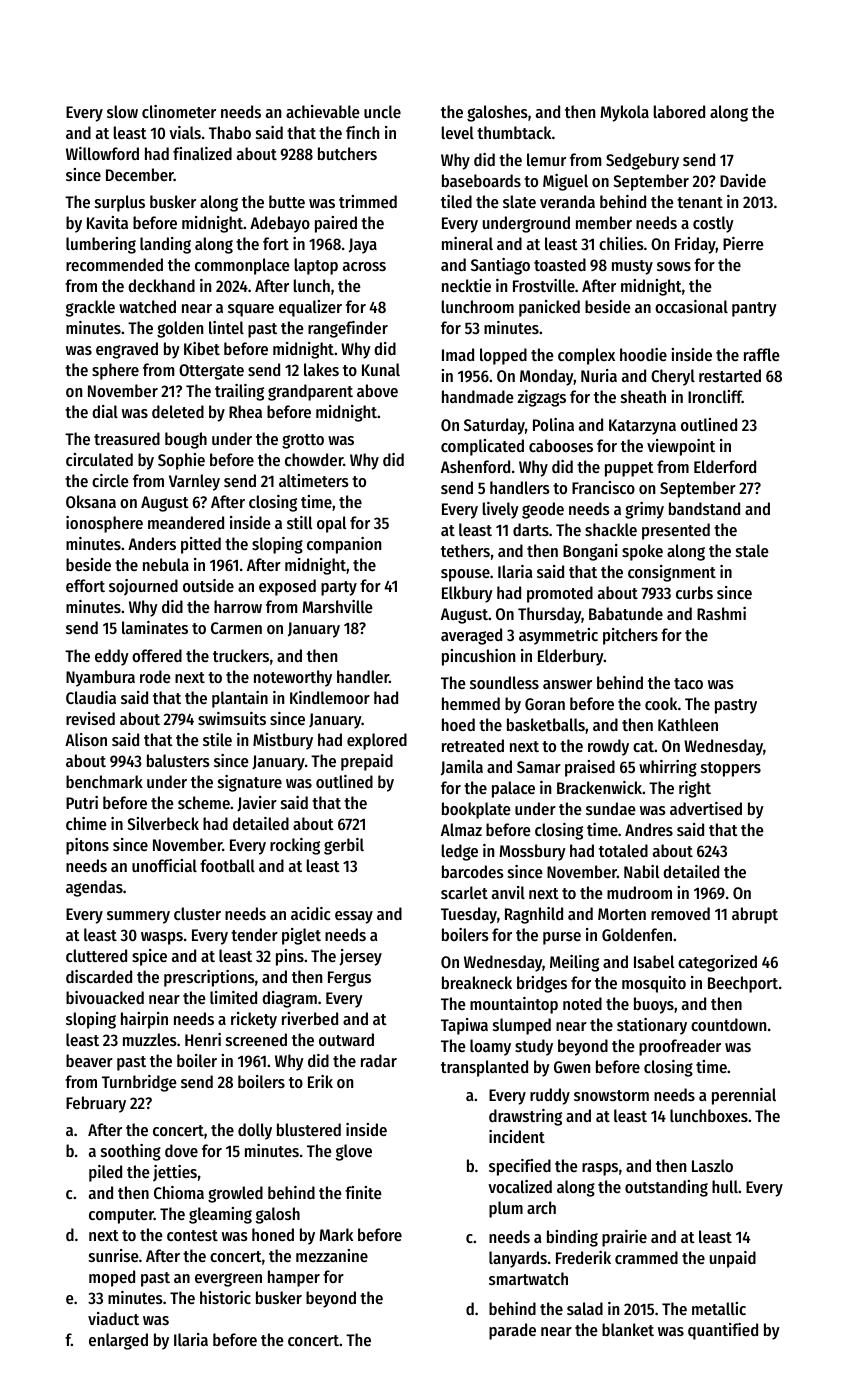 The image size is (849, 1400). Describe the element at coordinates (381, 369) in the screenshot. I see `Kunal` at that location.
